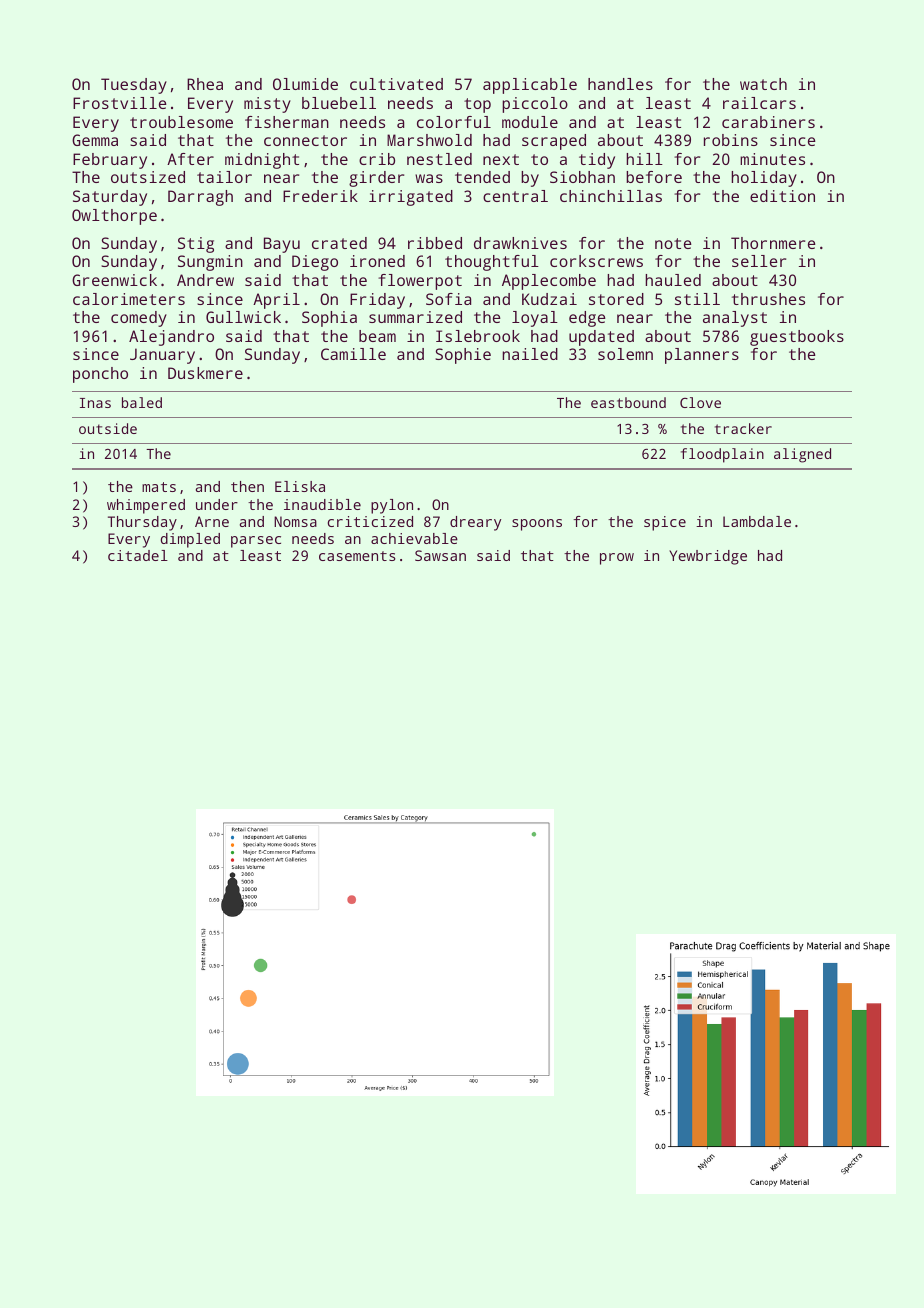 The width and height of the page is (924, 1308). Describe the element at coordinates (205, 84) in the page. I see `Rhea` at that location.
